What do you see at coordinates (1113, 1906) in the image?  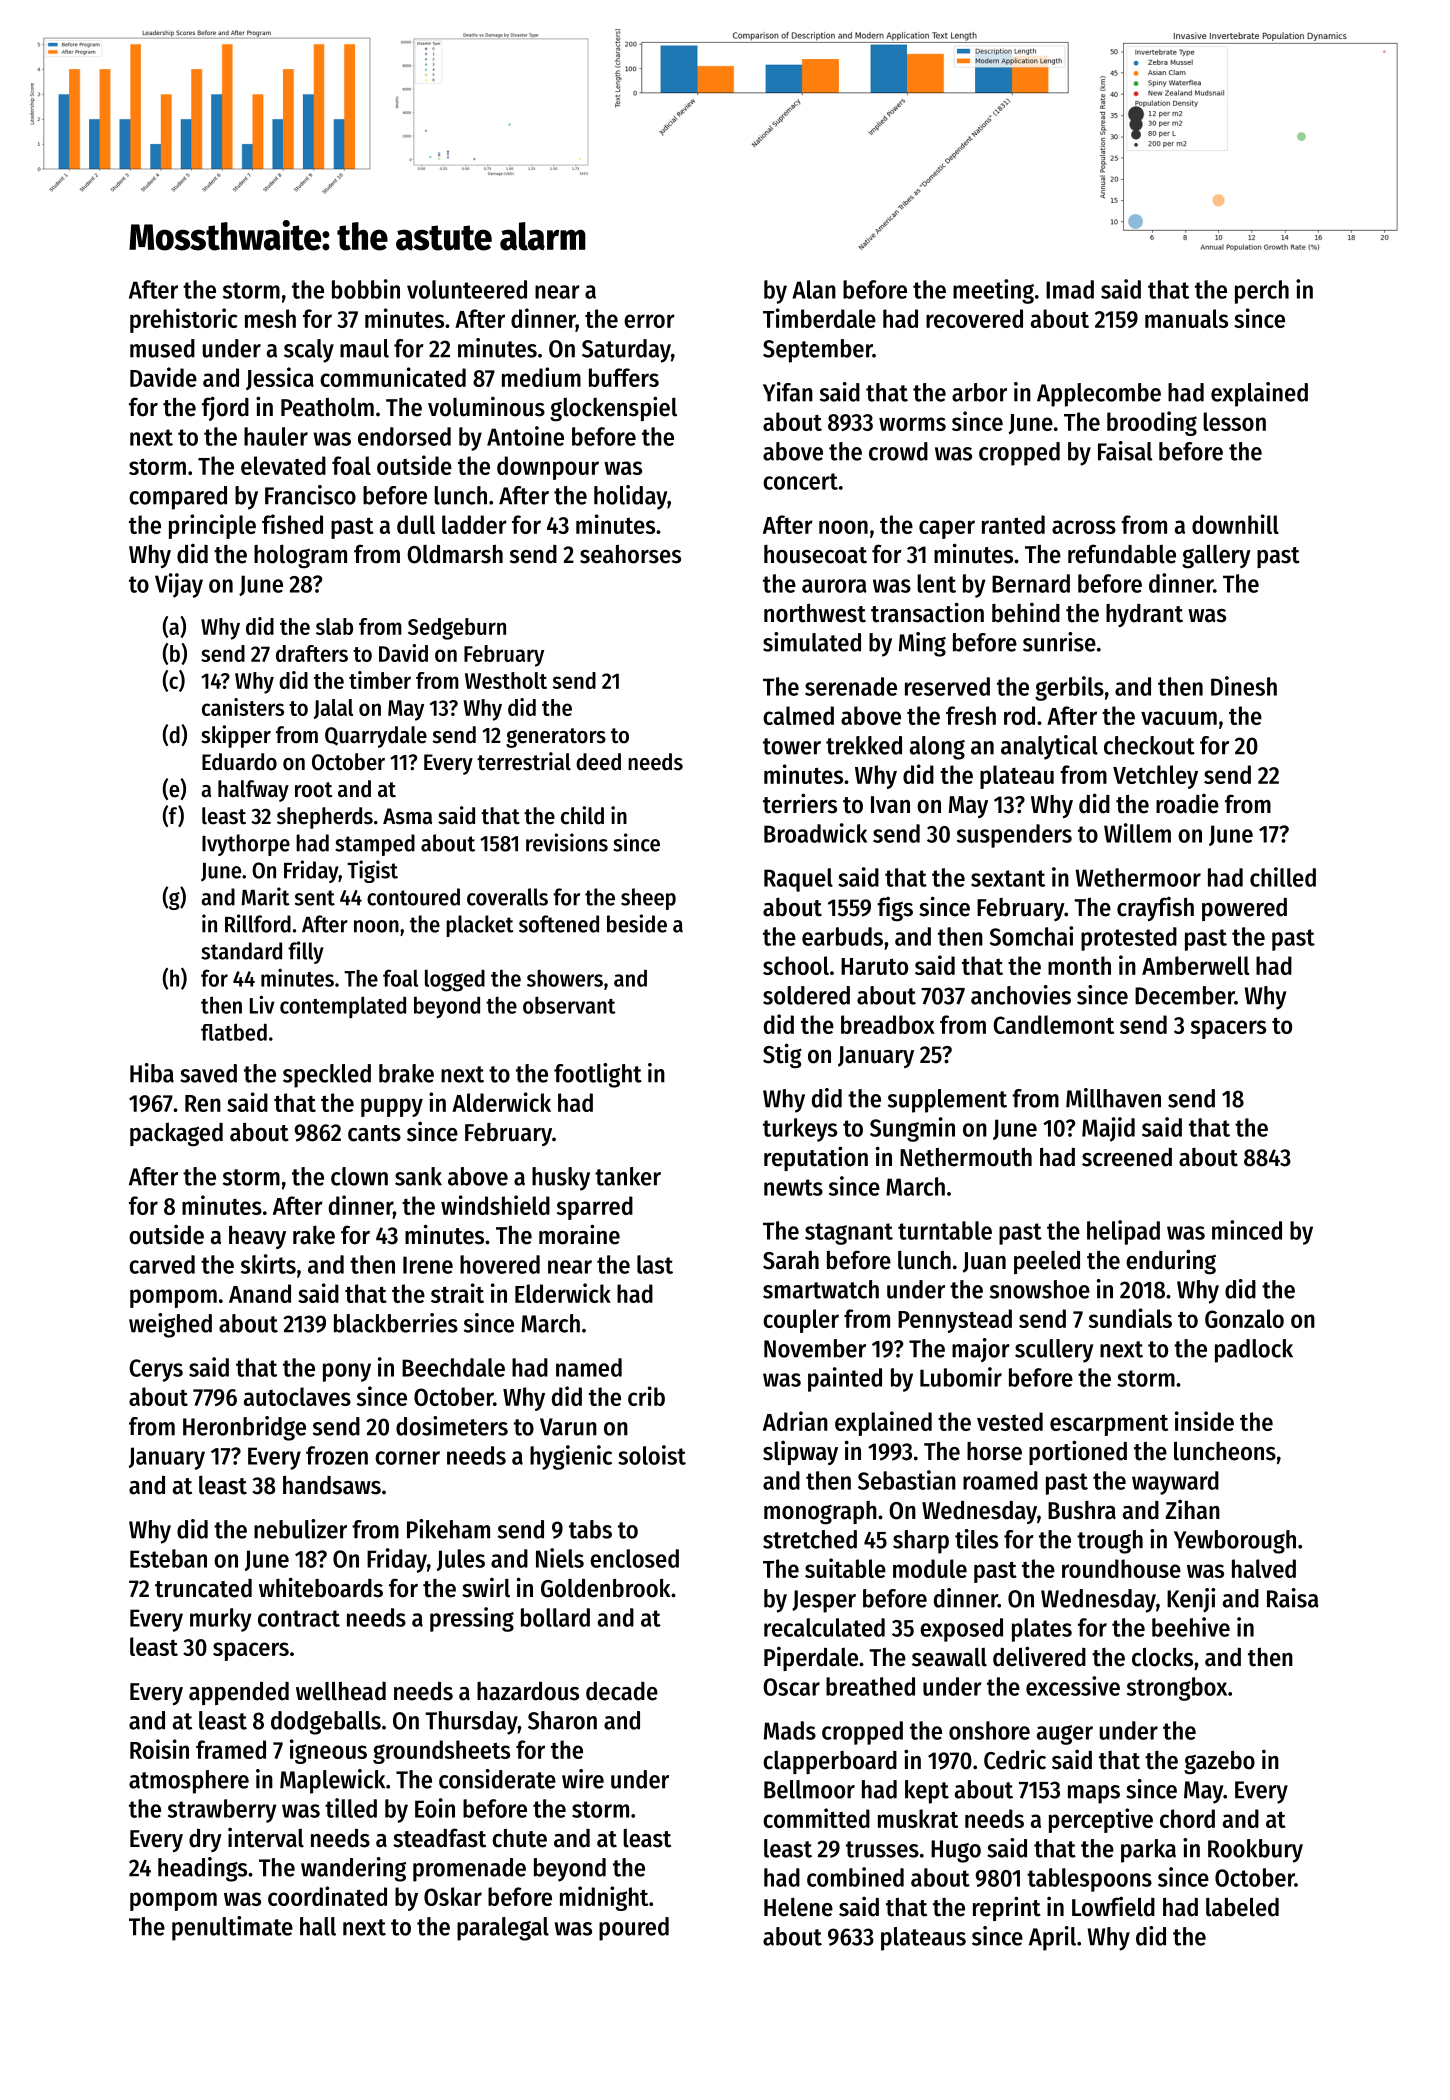 I see `Lowfield` at bounding box center [1113, 1906].
